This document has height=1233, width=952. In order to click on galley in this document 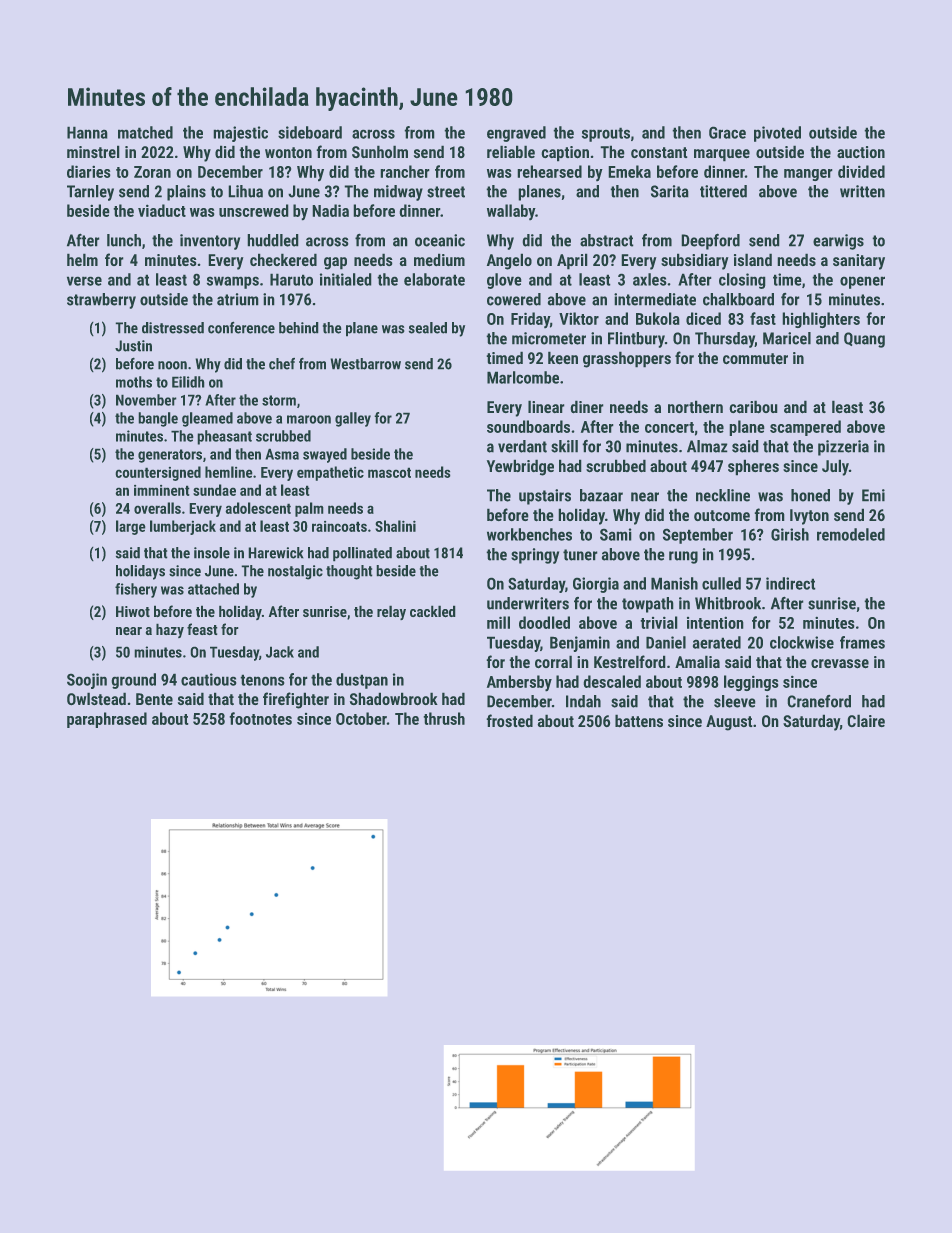, I will do `click(353, 419)`.
